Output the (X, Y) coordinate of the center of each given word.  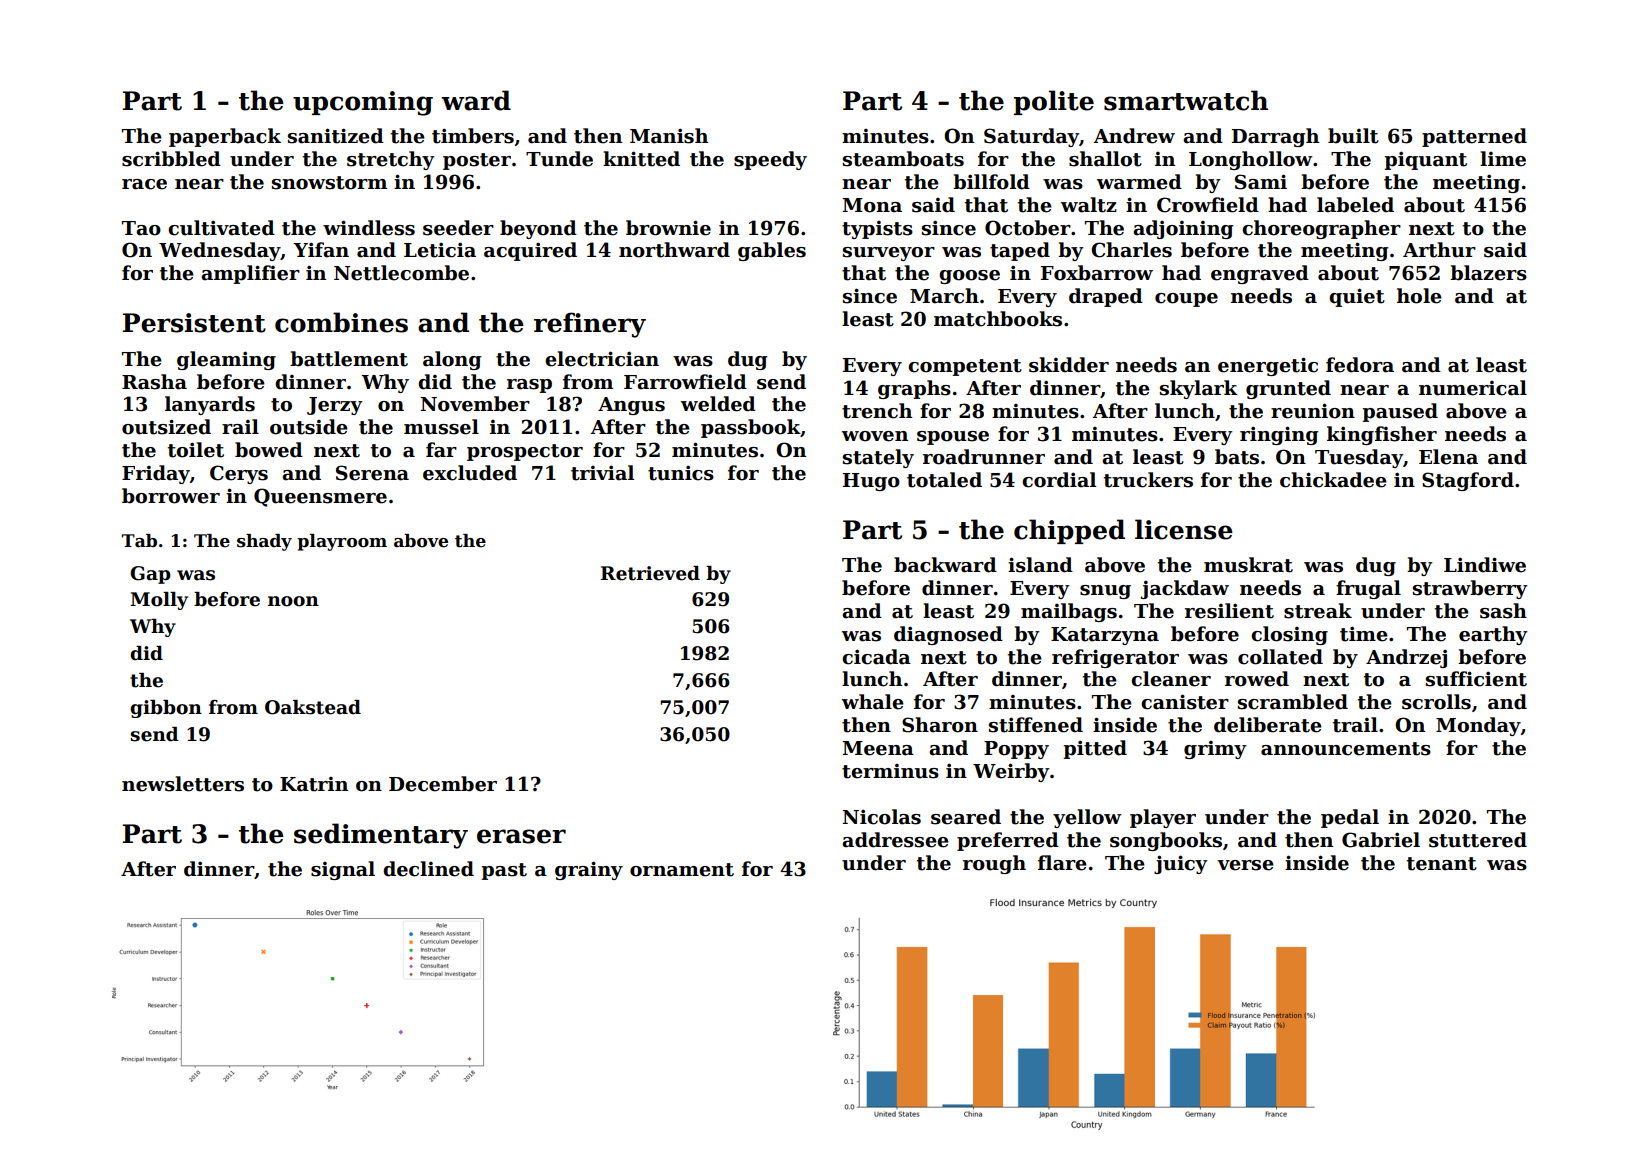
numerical (1473, 388)
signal (343, 870)
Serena (372, 473)
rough (994, 864)
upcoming (363, 103)
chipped (1069, 531)
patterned (1474, 137)
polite (1054, 102)
